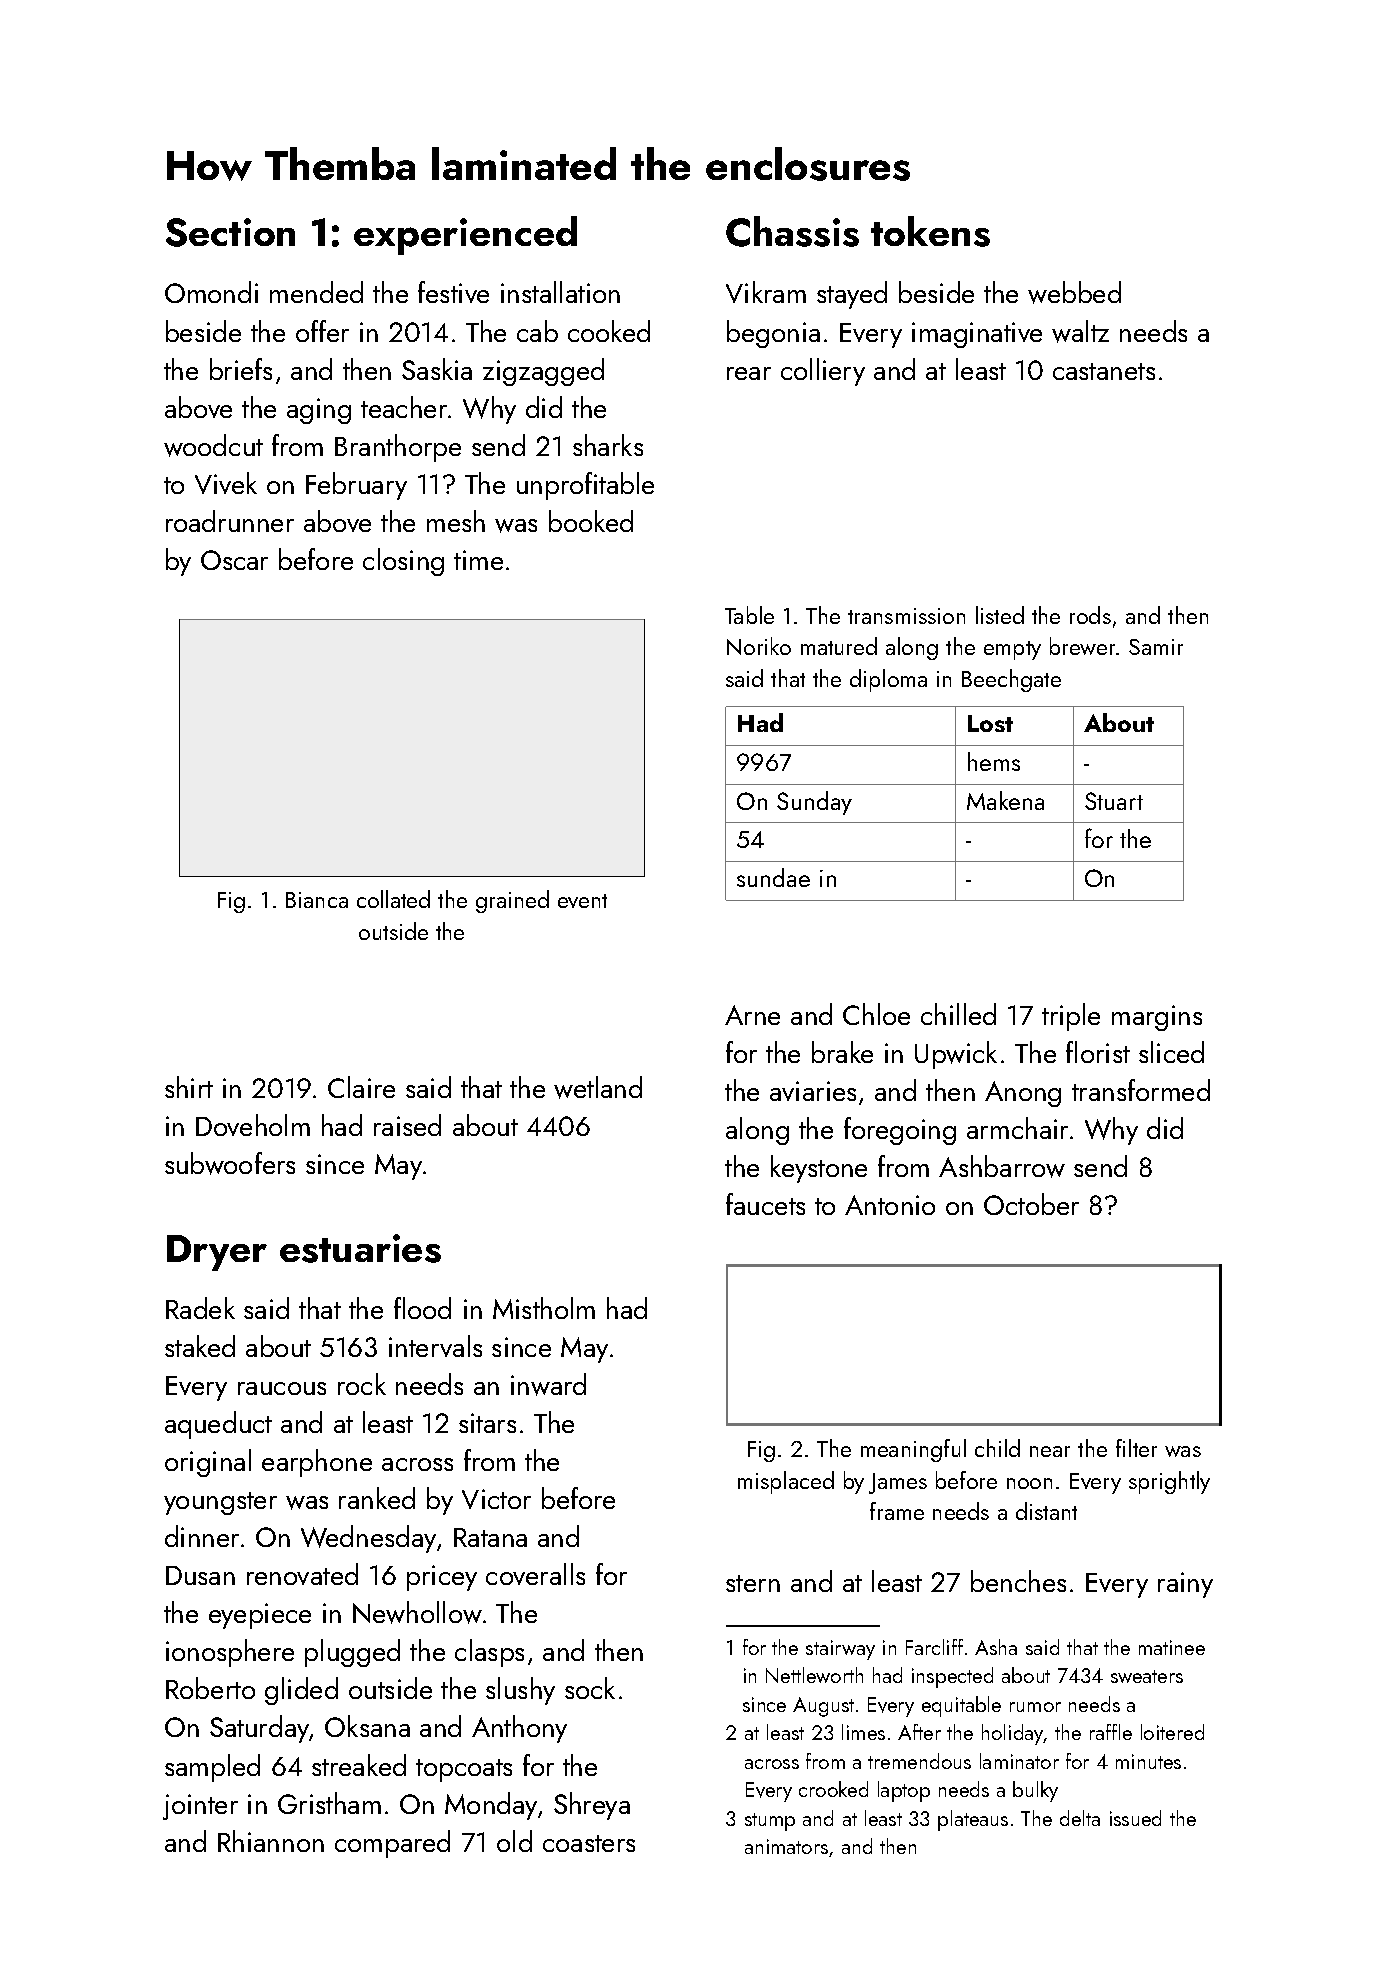 Image resolution: width=1386 pixels, height=1969 pixels. I want to click on Sunday, so click(814, 803).
